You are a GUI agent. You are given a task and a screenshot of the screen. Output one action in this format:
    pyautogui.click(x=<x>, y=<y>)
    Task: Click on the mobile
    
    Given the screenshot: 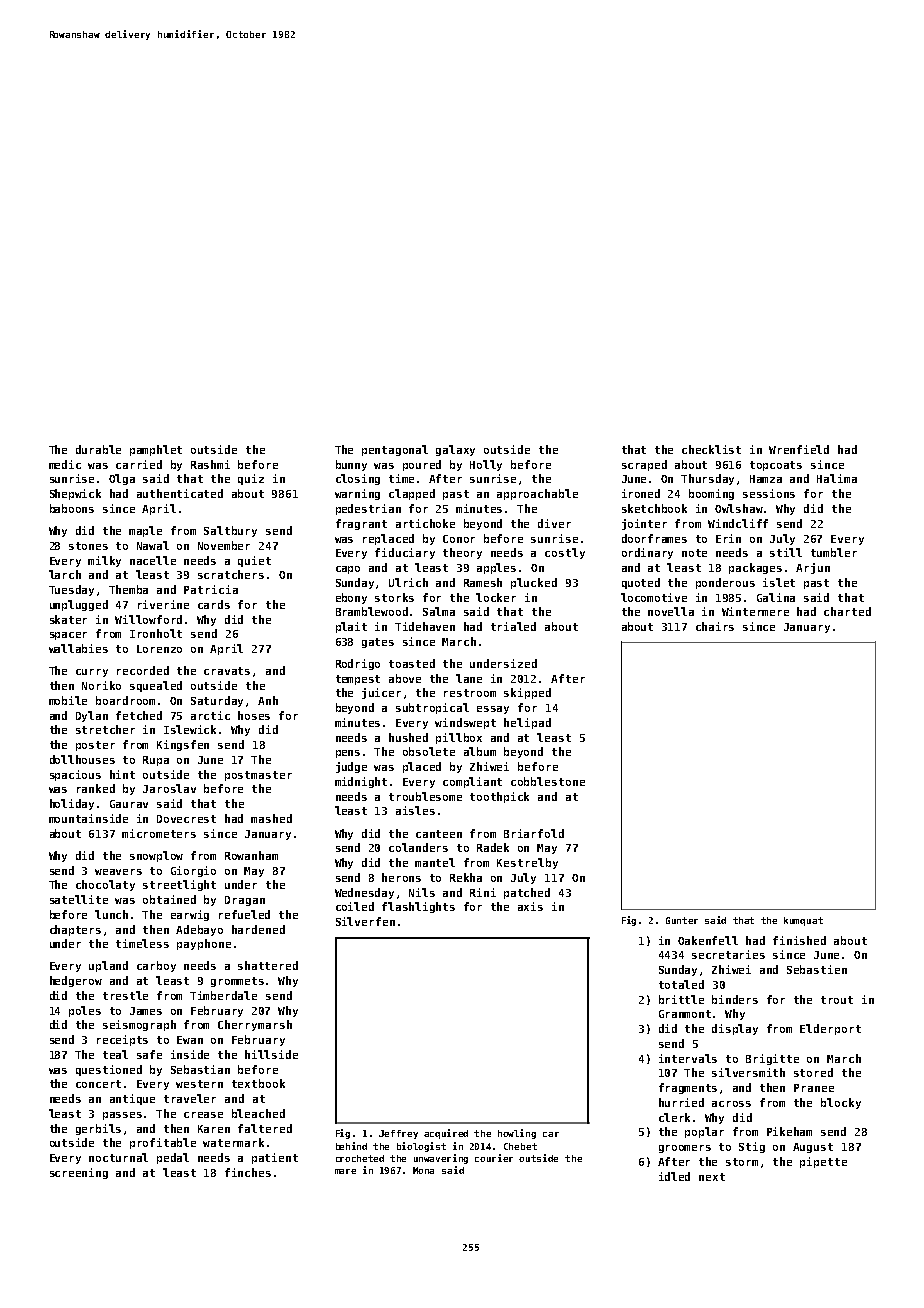 What is the action you would take?
    pyautogui.click(x=68, y=700)
